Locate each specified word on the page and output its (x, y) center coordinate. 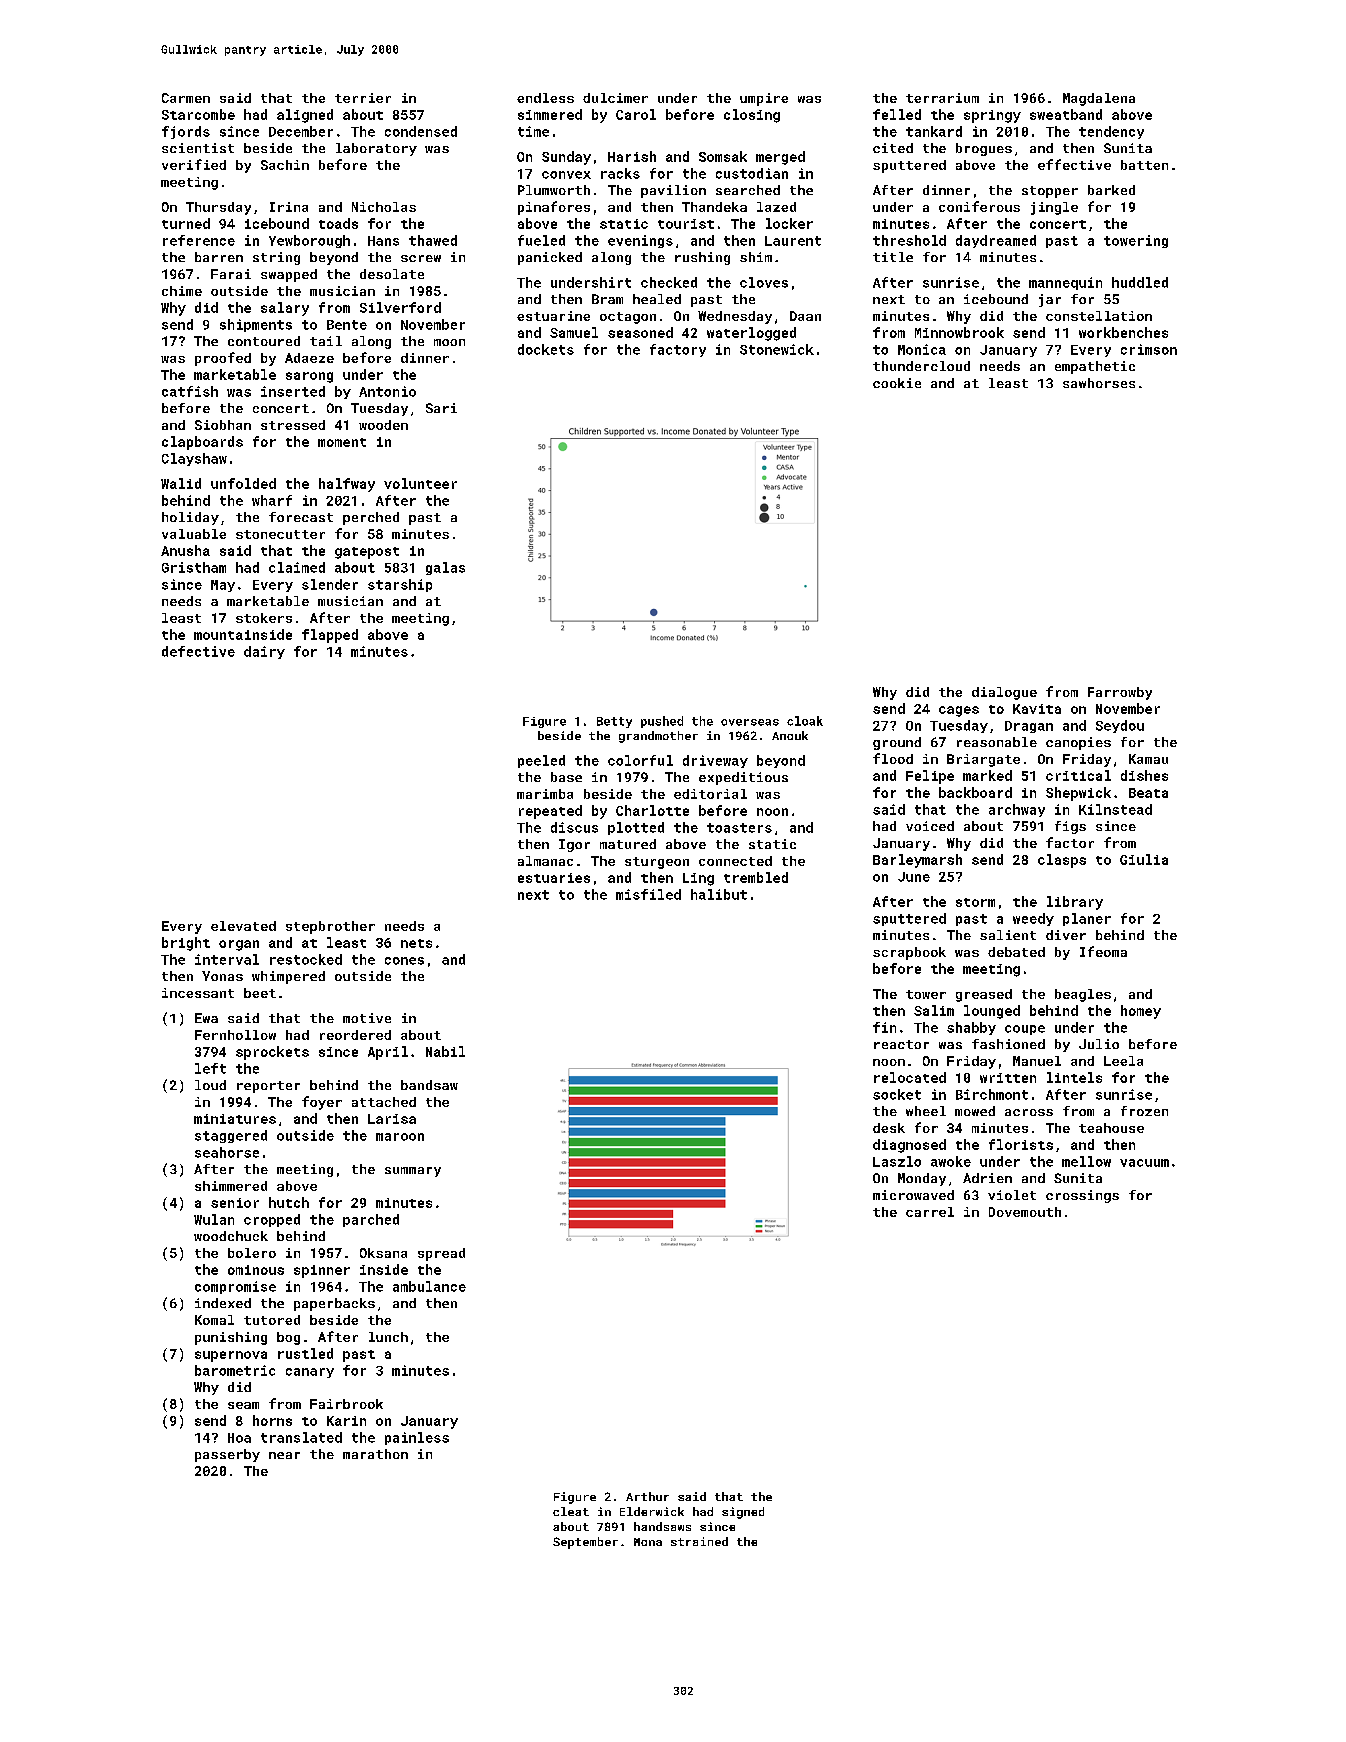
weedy (1033, 919)
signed (743, 1513)
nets (416, 943)
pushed (662, 722)
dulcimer (615, 98)
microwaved (913, 1195)
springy (992, 116)
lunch (388, 1337)
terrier (363, 98)
